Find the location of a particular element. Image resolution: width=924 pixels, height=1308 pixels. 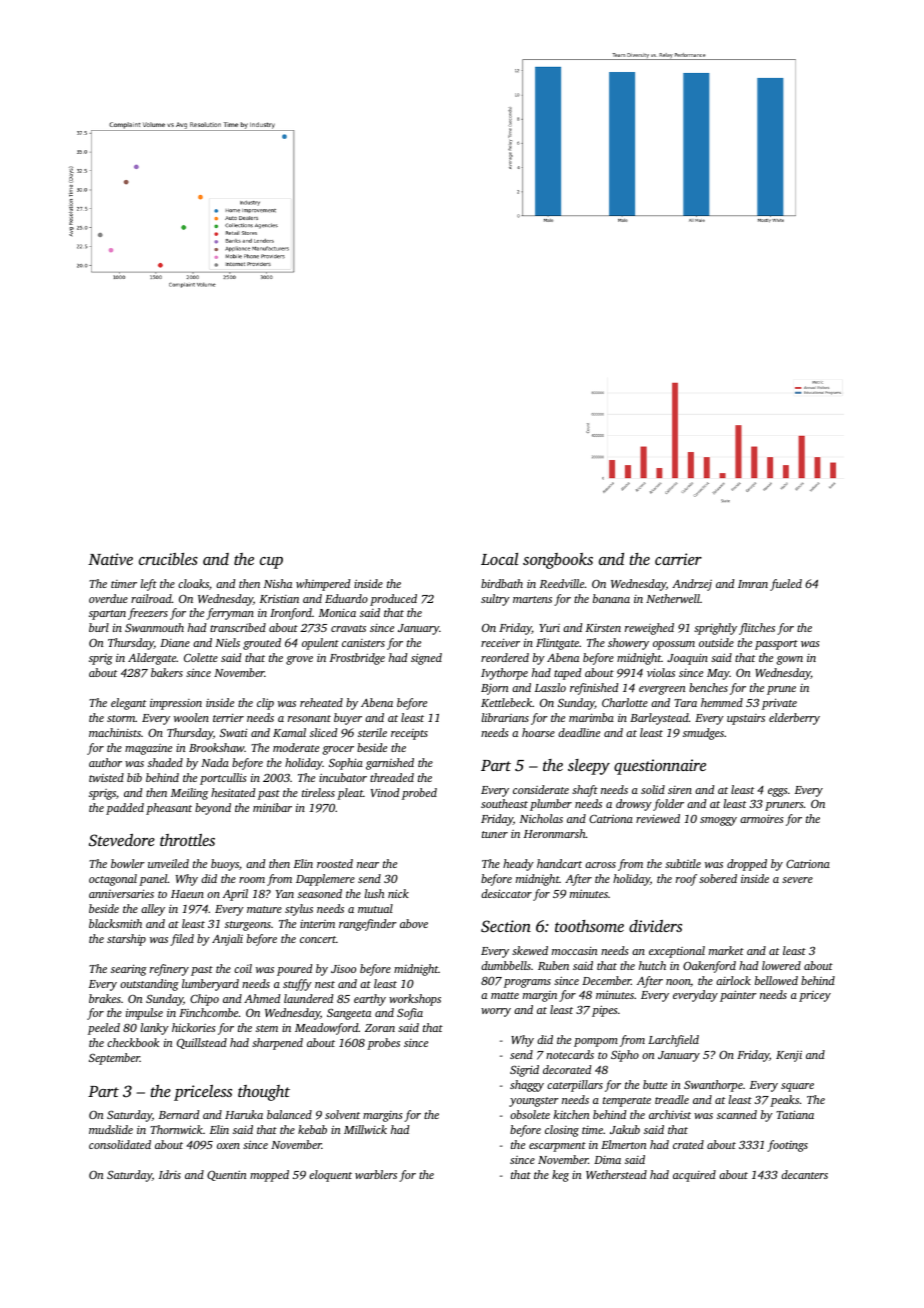

priceless is located at coordinates (203, 1093).
